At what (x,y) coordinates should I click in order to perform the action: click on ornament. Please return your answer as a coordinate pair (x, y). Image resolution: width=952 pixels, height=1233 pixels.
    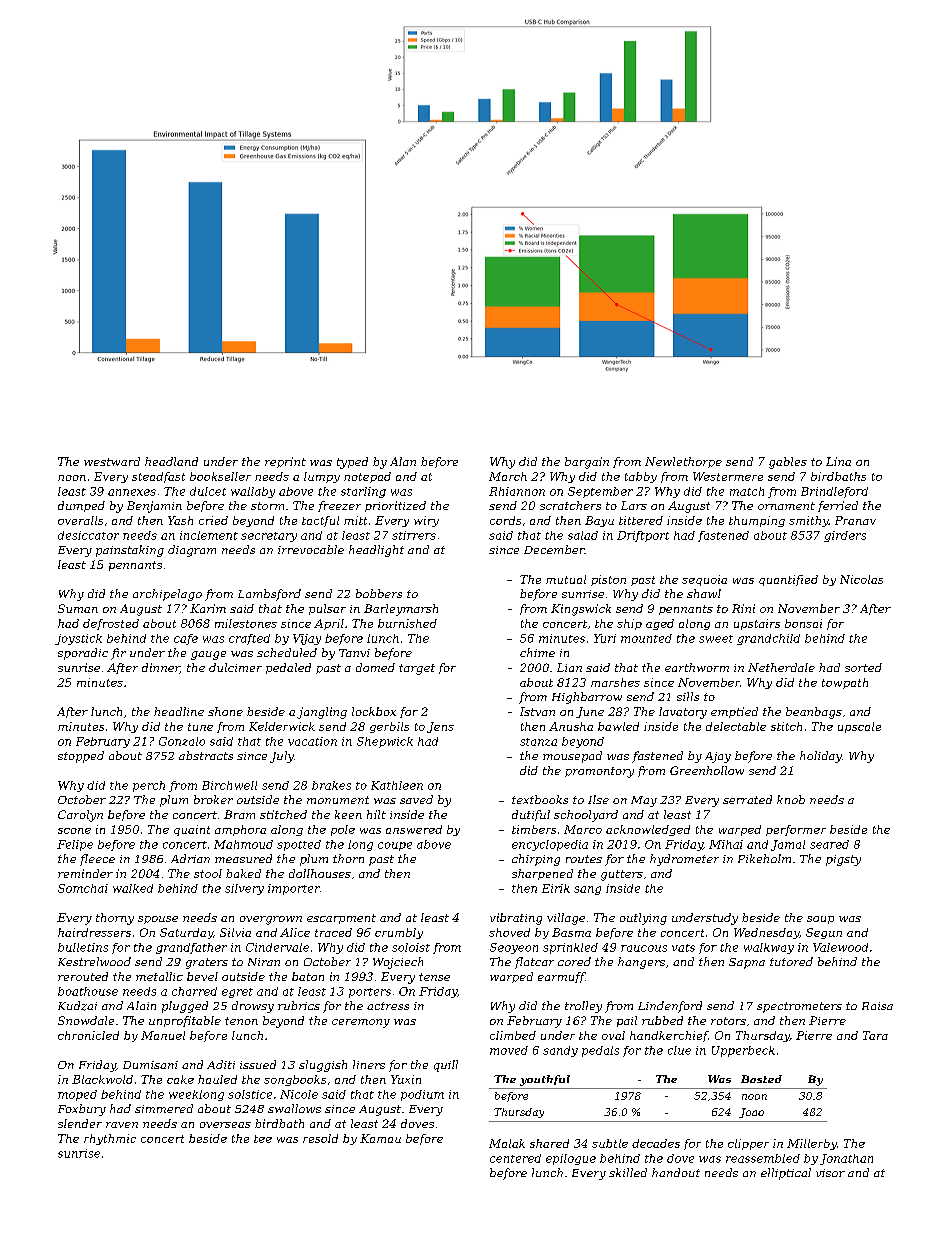
    Looking at the image, I should click on (786, 506).
